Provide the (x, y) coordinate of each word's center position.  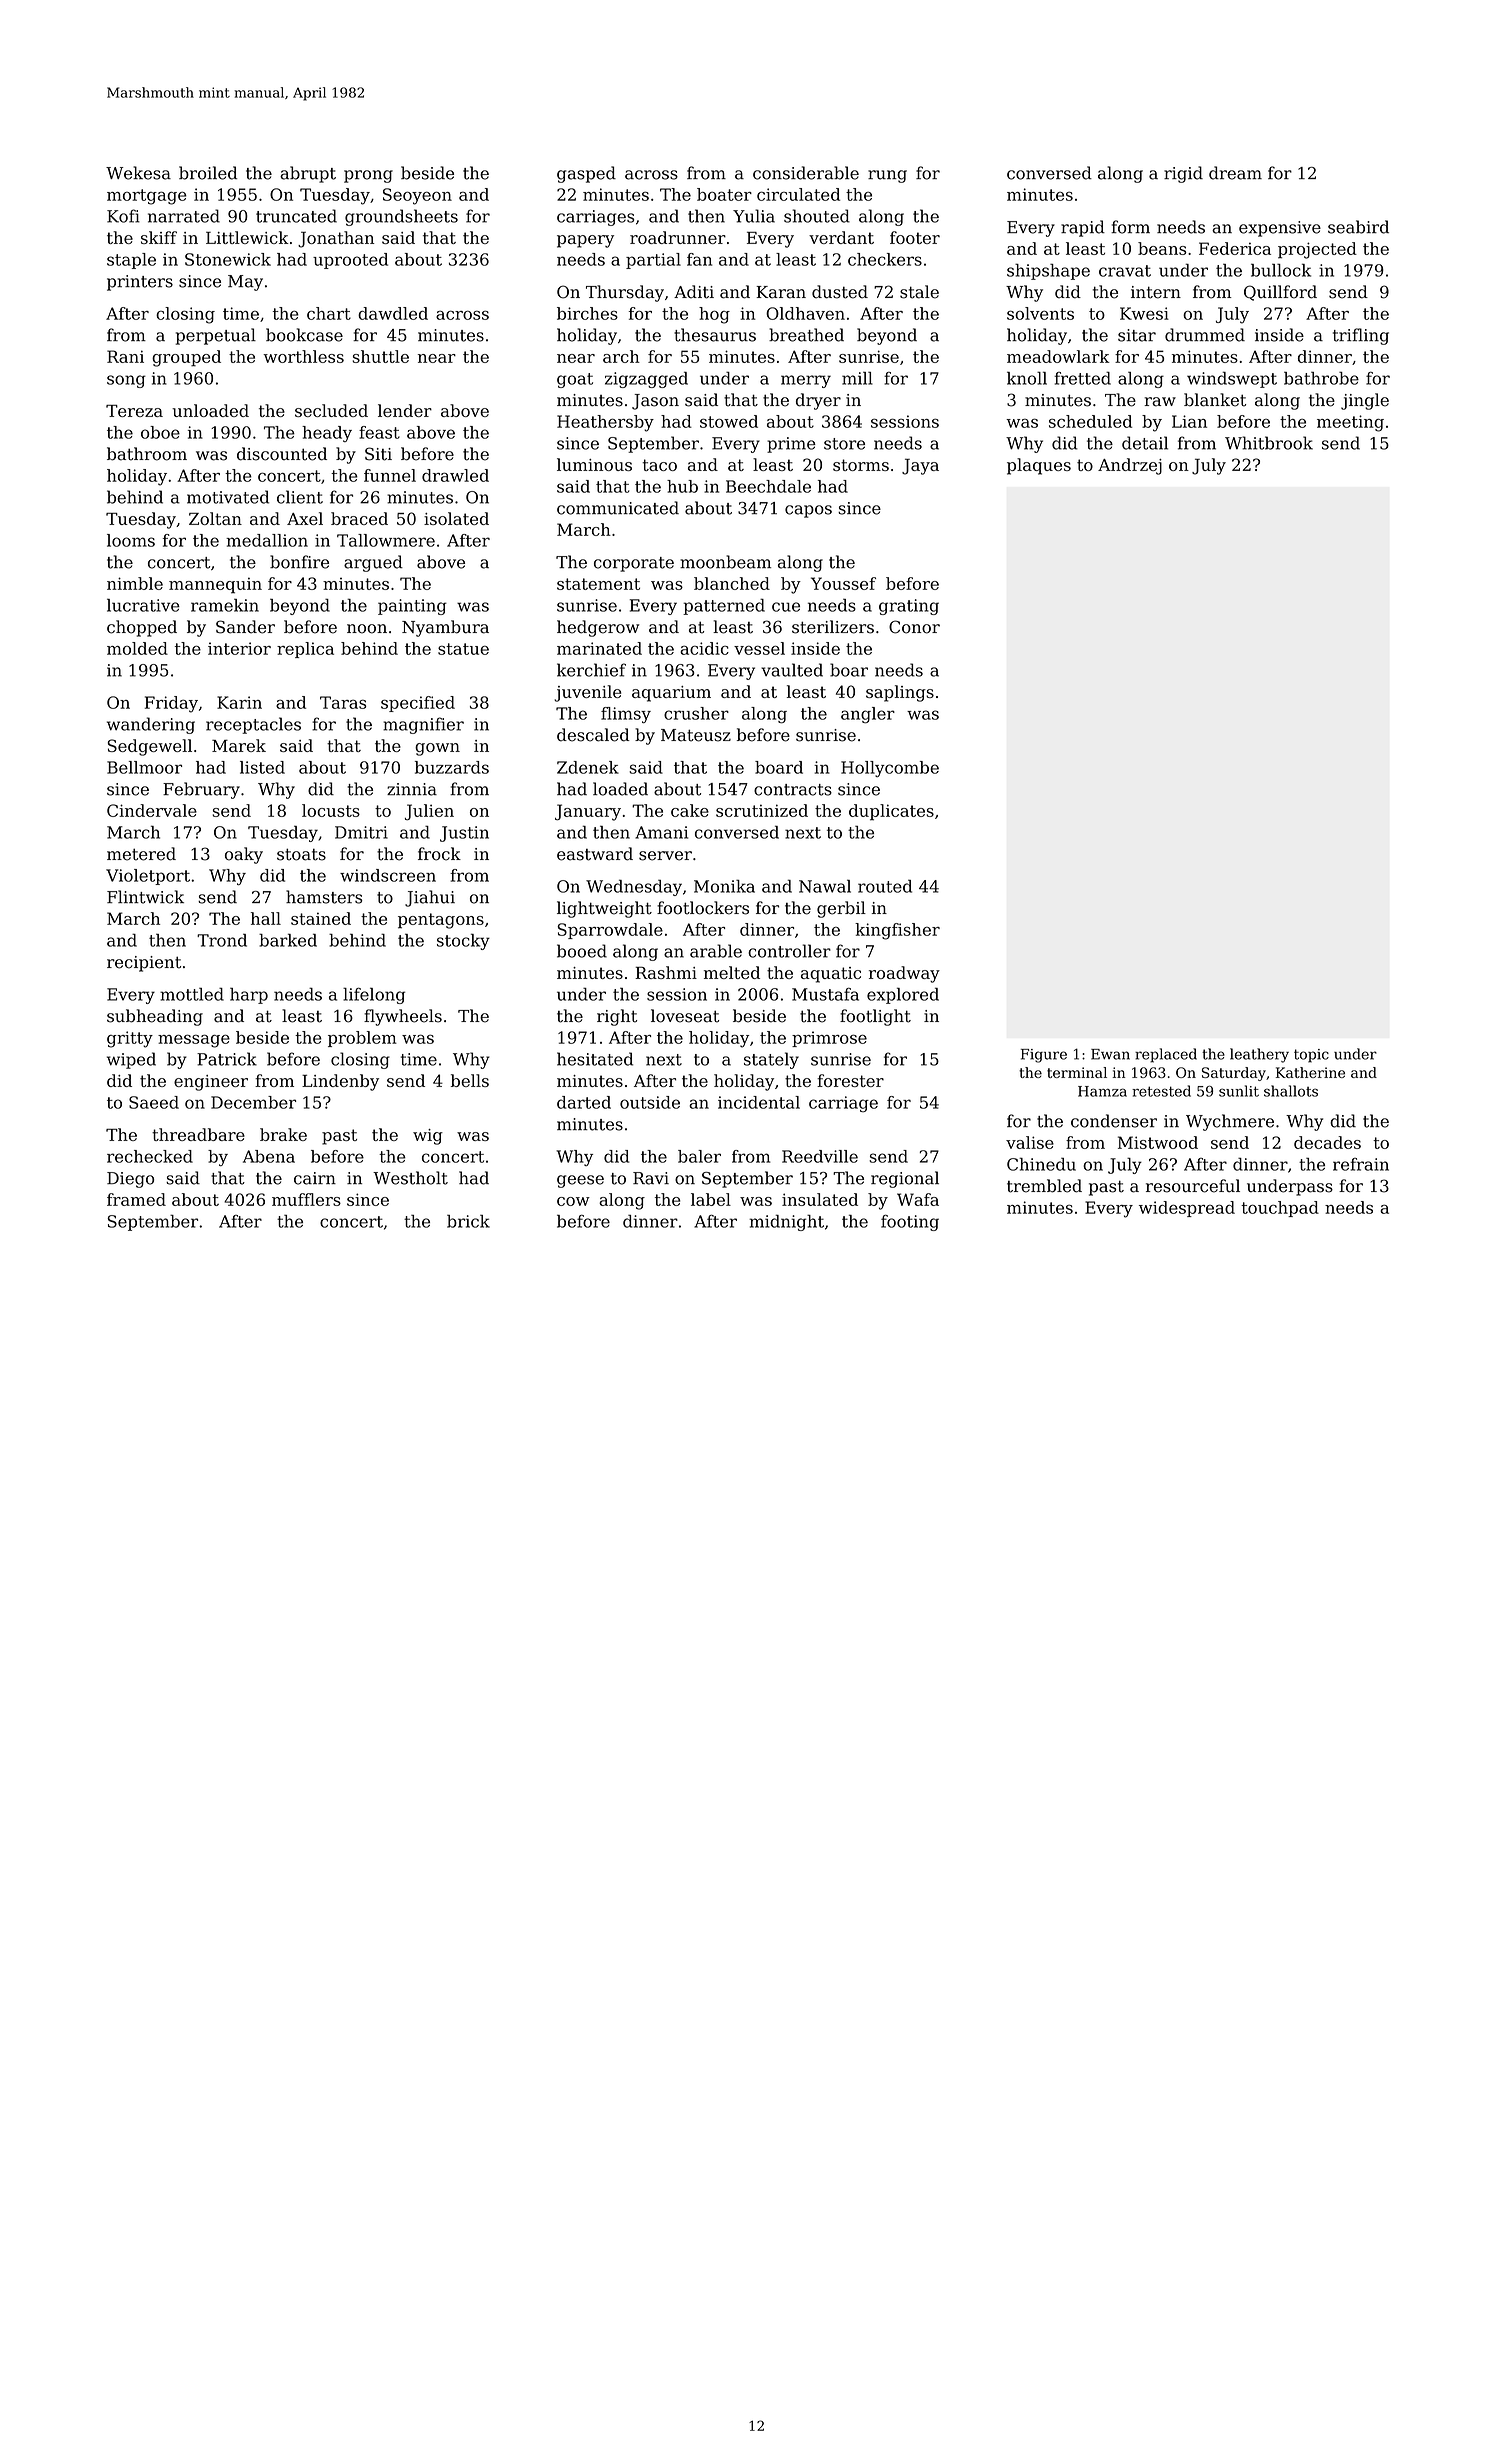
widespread (1187, 1209)
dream (1235, 173)
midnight (786, 1222)
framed (136, 1199)
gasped (586, 174)
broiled (208, 173)
